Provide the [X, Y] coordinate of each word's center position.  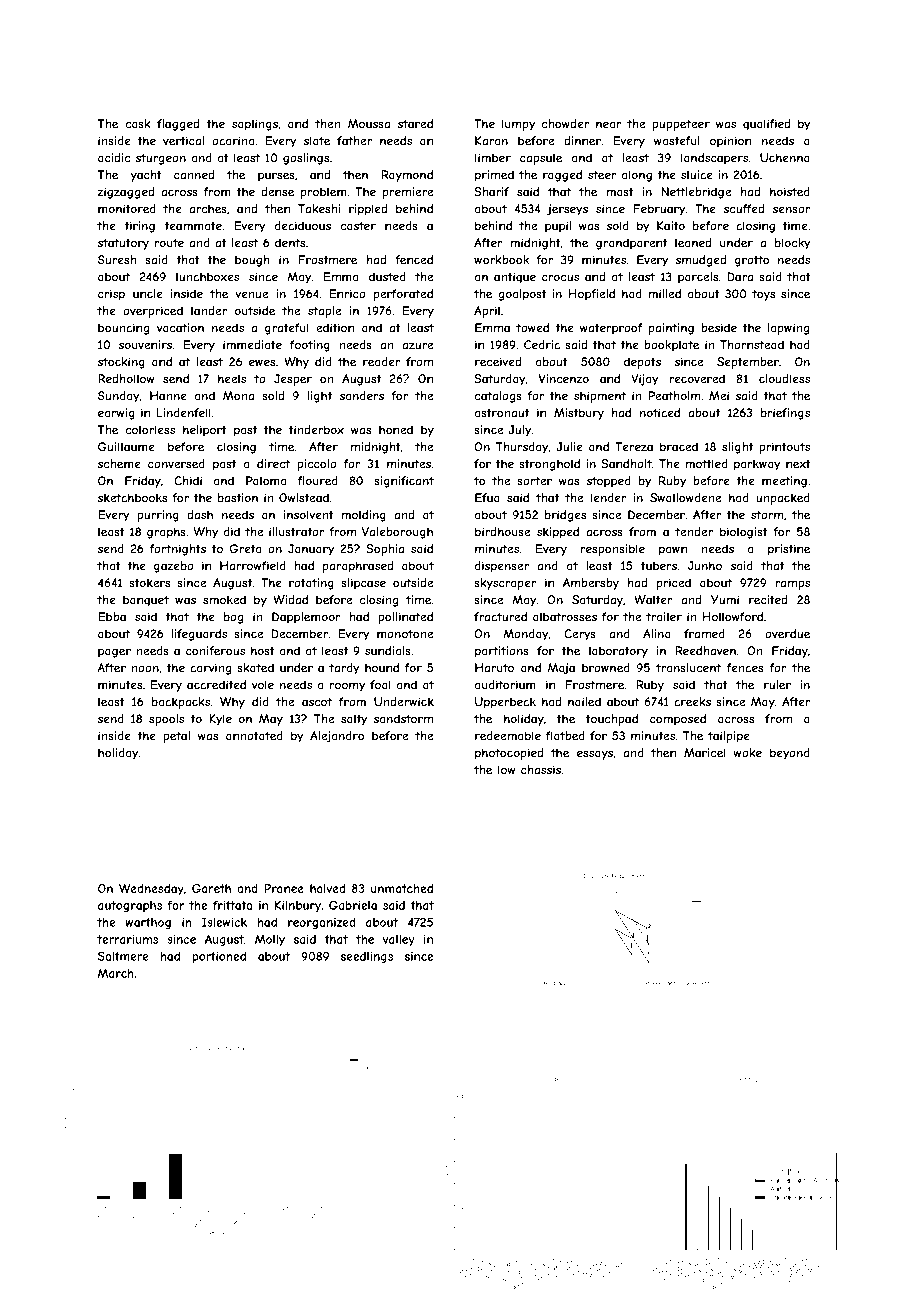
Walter [653, 600]
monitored [127, 209]
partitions [502, 652]
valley [399, 940]
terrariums [127, 939]
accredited [216, 685]
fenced [414, 260]
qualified [766, 125]
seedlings [367, 957]
